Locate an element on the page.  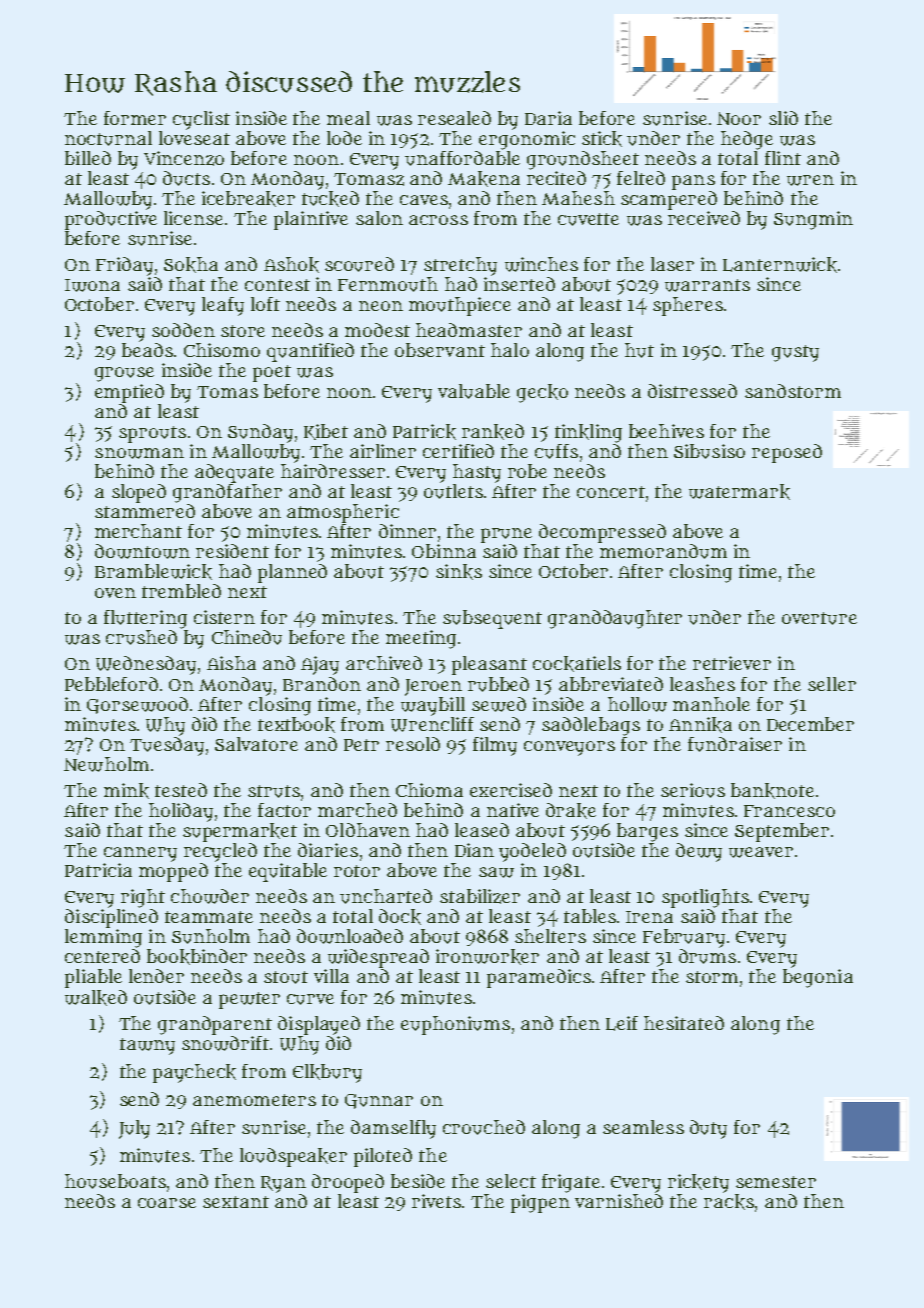
beads is located at coordinates (147, 350).
